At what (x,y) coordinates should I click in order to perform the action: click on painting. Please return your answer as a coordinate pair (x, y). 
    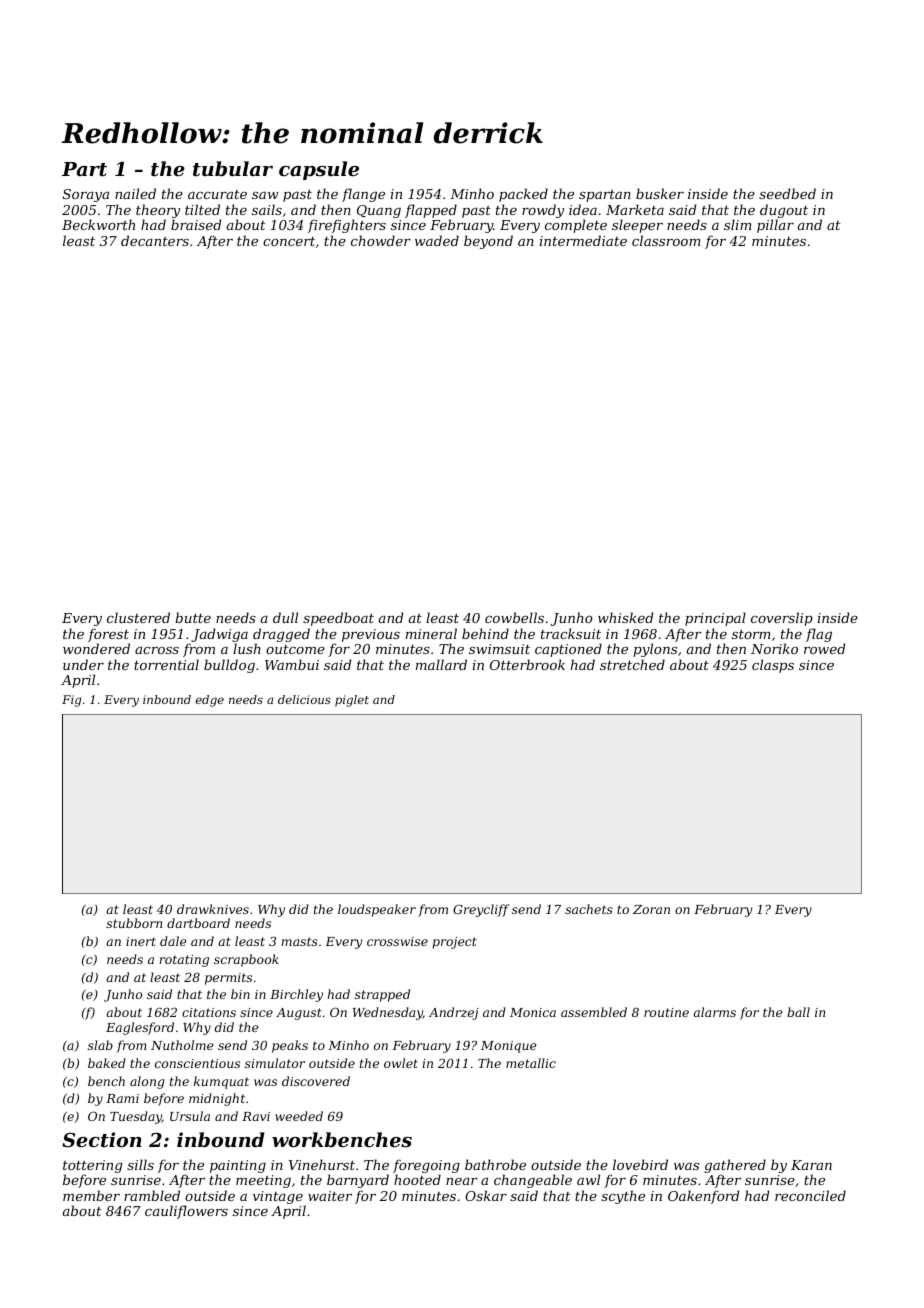
    Looking at the image, I should click on (238, 1166).
